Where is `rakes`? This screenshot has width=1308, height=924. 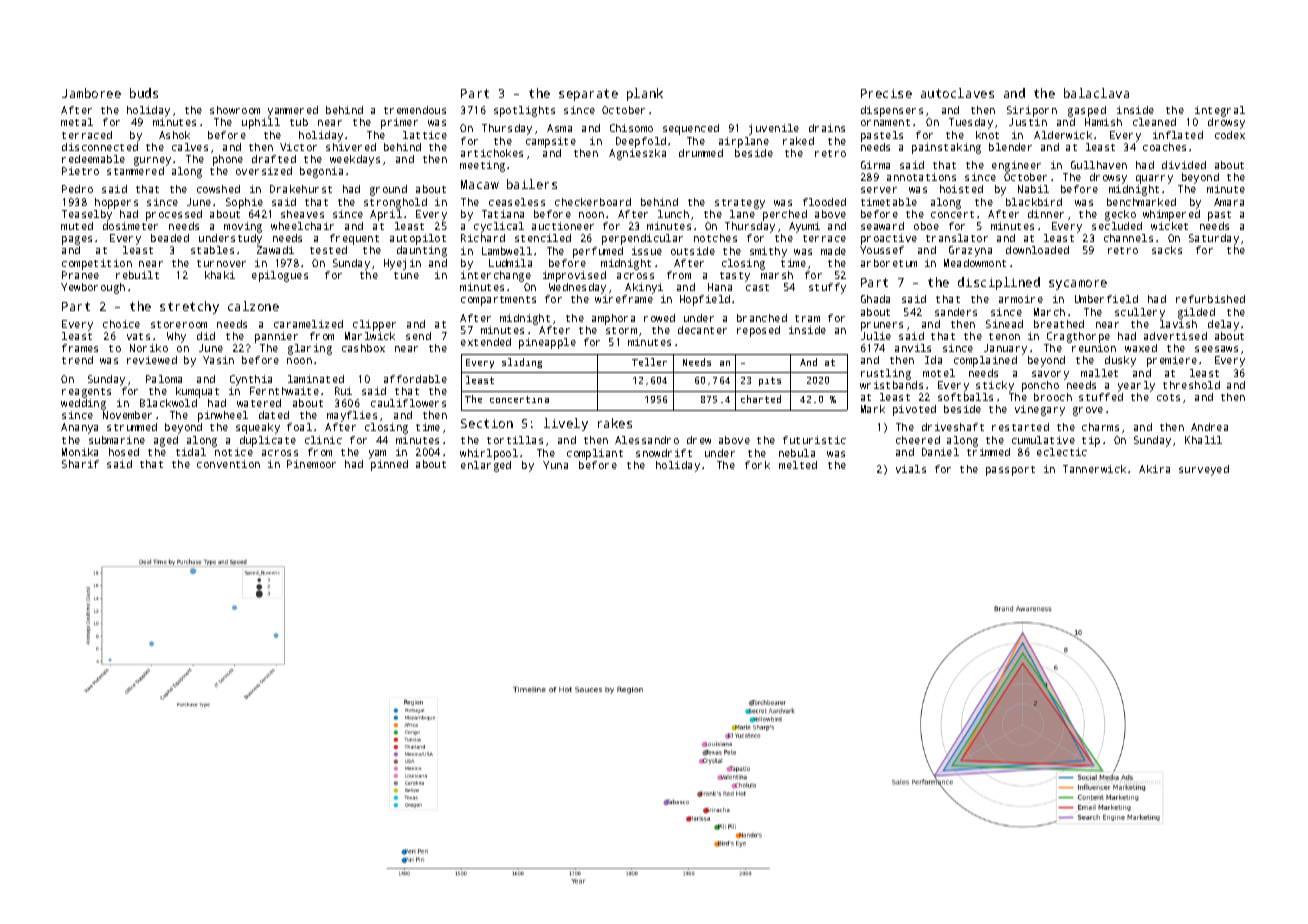
rakes is located at coordinates (615, 423).
